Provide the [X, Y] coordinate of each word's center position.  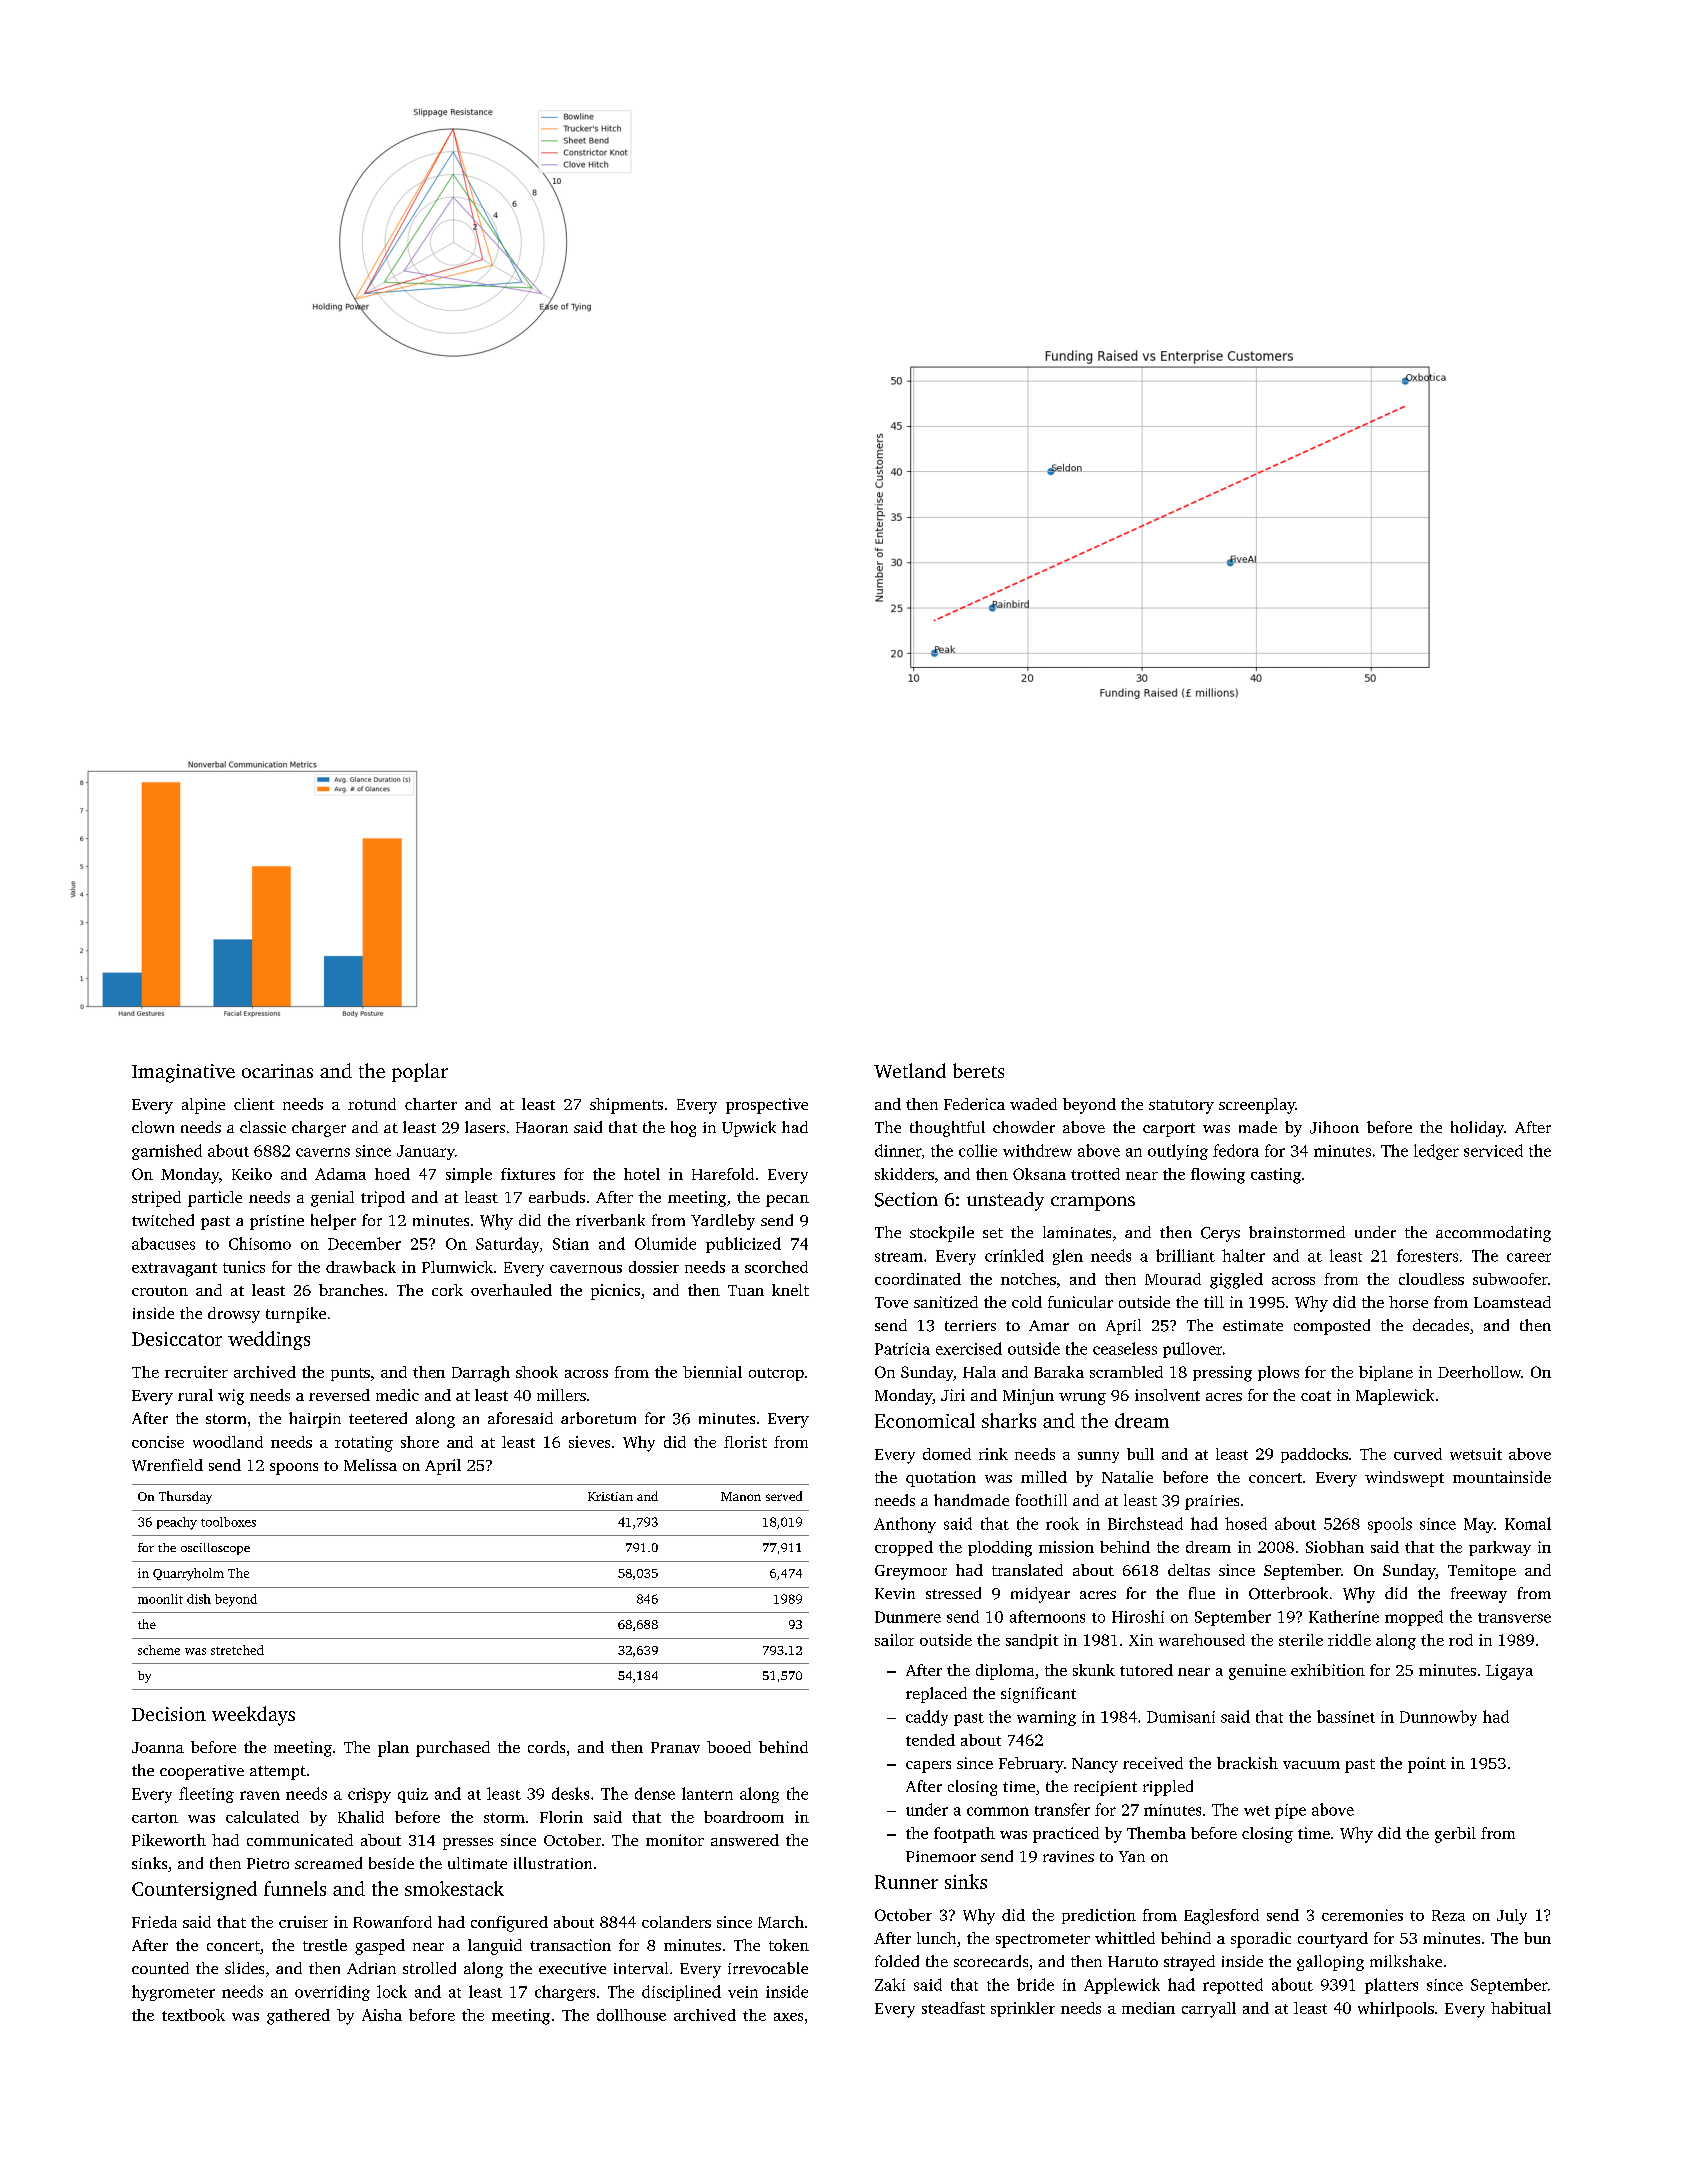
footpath [964, 1835]
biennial [712, 1372]
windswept [1404, 1479]
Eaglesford [1221, 1917]
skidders [904, 1174]
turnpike [296, 1315]
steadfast [953, 2008]
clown [153, 1127]
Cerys [1220, 1234]
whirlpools [1396, 2009]
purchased [453, 1749]
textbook [193, 2015]
